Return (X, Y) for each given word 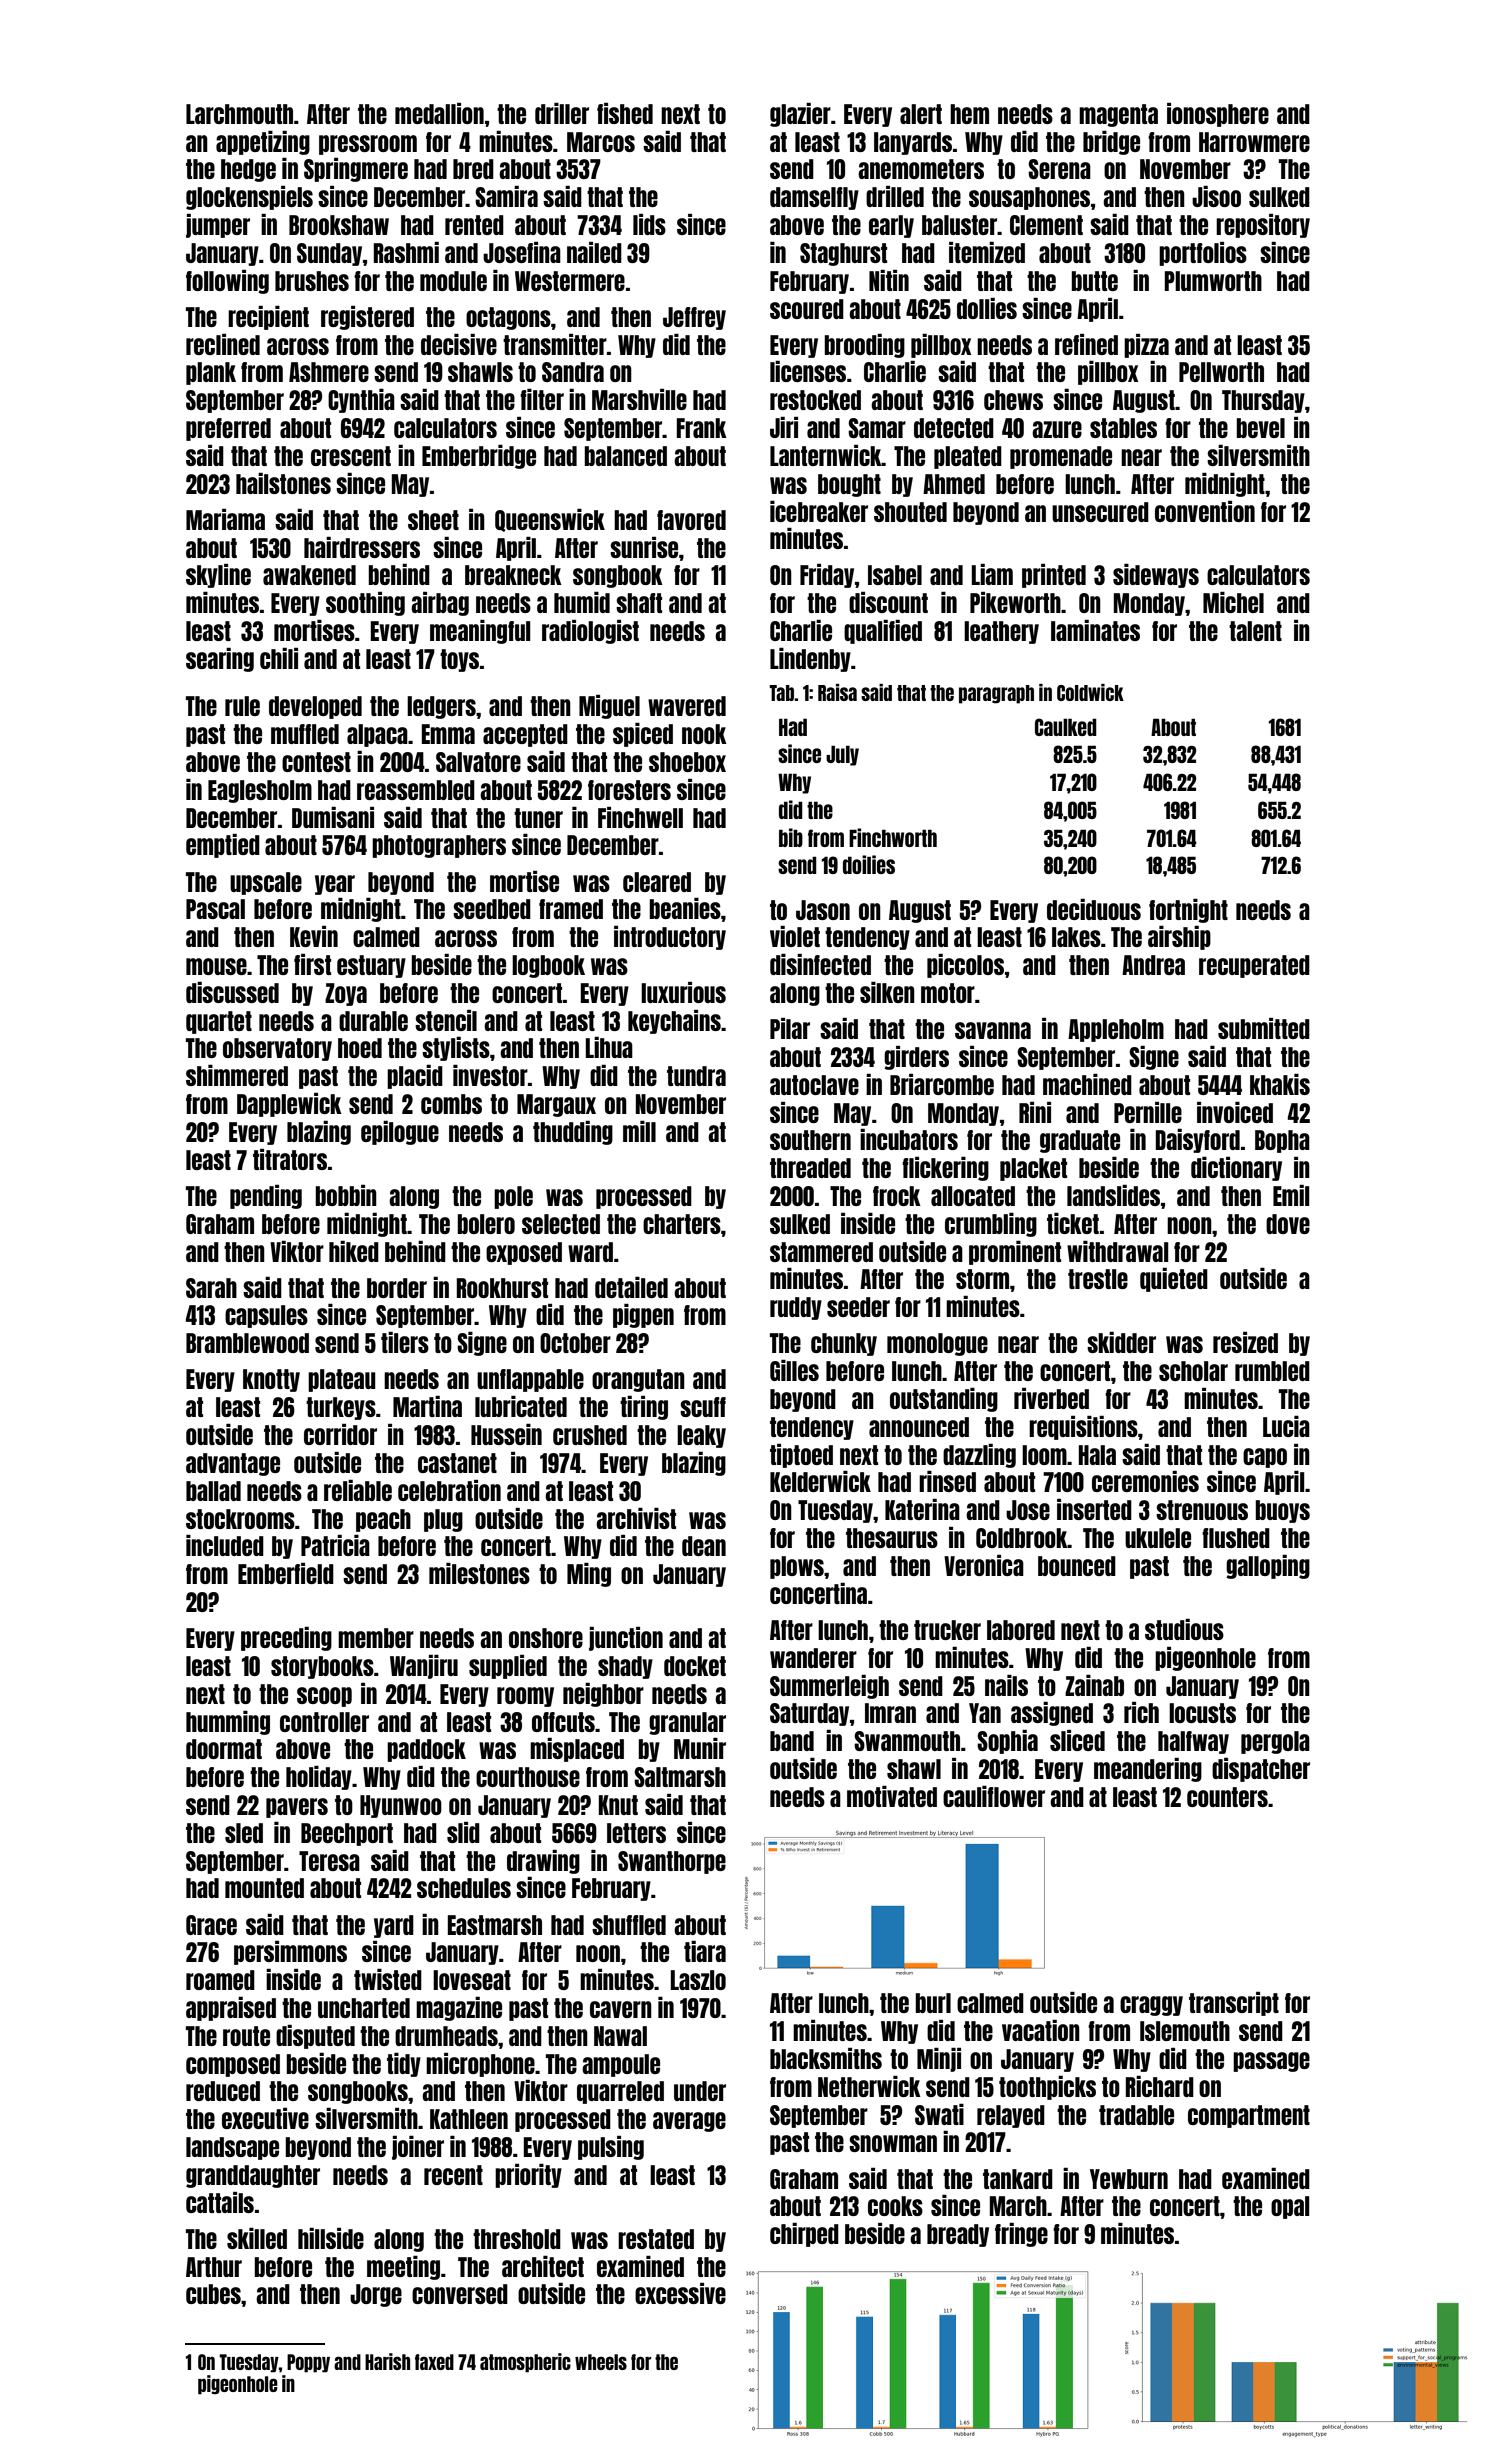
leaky (701, 1436)
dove (1288, 1224)
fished (625, 113)
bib (791, 837)
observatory (277, 1049)
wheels (601, 2362)
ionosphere (1218, 115)
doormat (224, 1749)
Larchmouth (239, 114)
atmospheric (525, 2363)
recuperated (1254, 966)
